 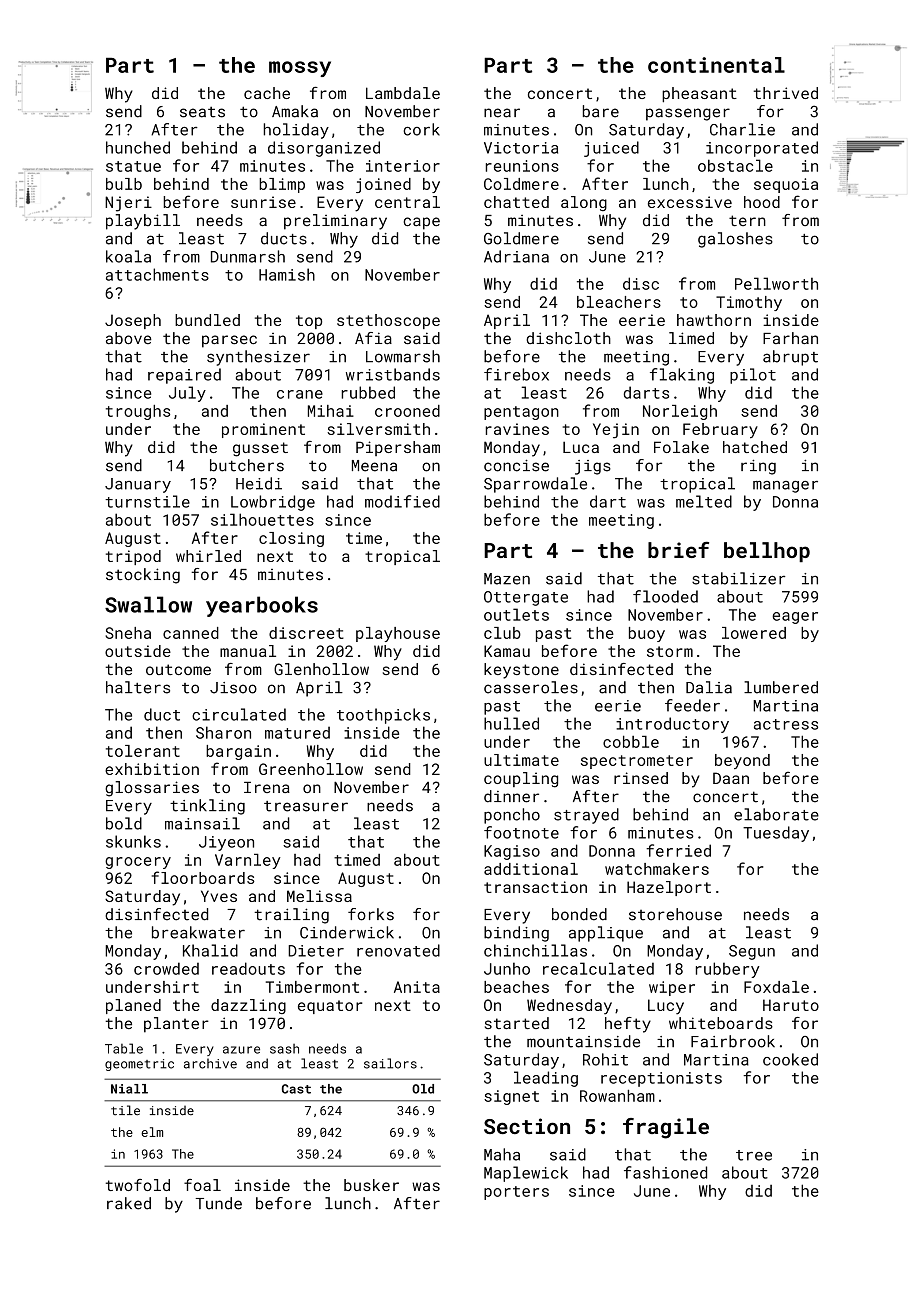 I want to click on crane, so click(x=300, y=394).
